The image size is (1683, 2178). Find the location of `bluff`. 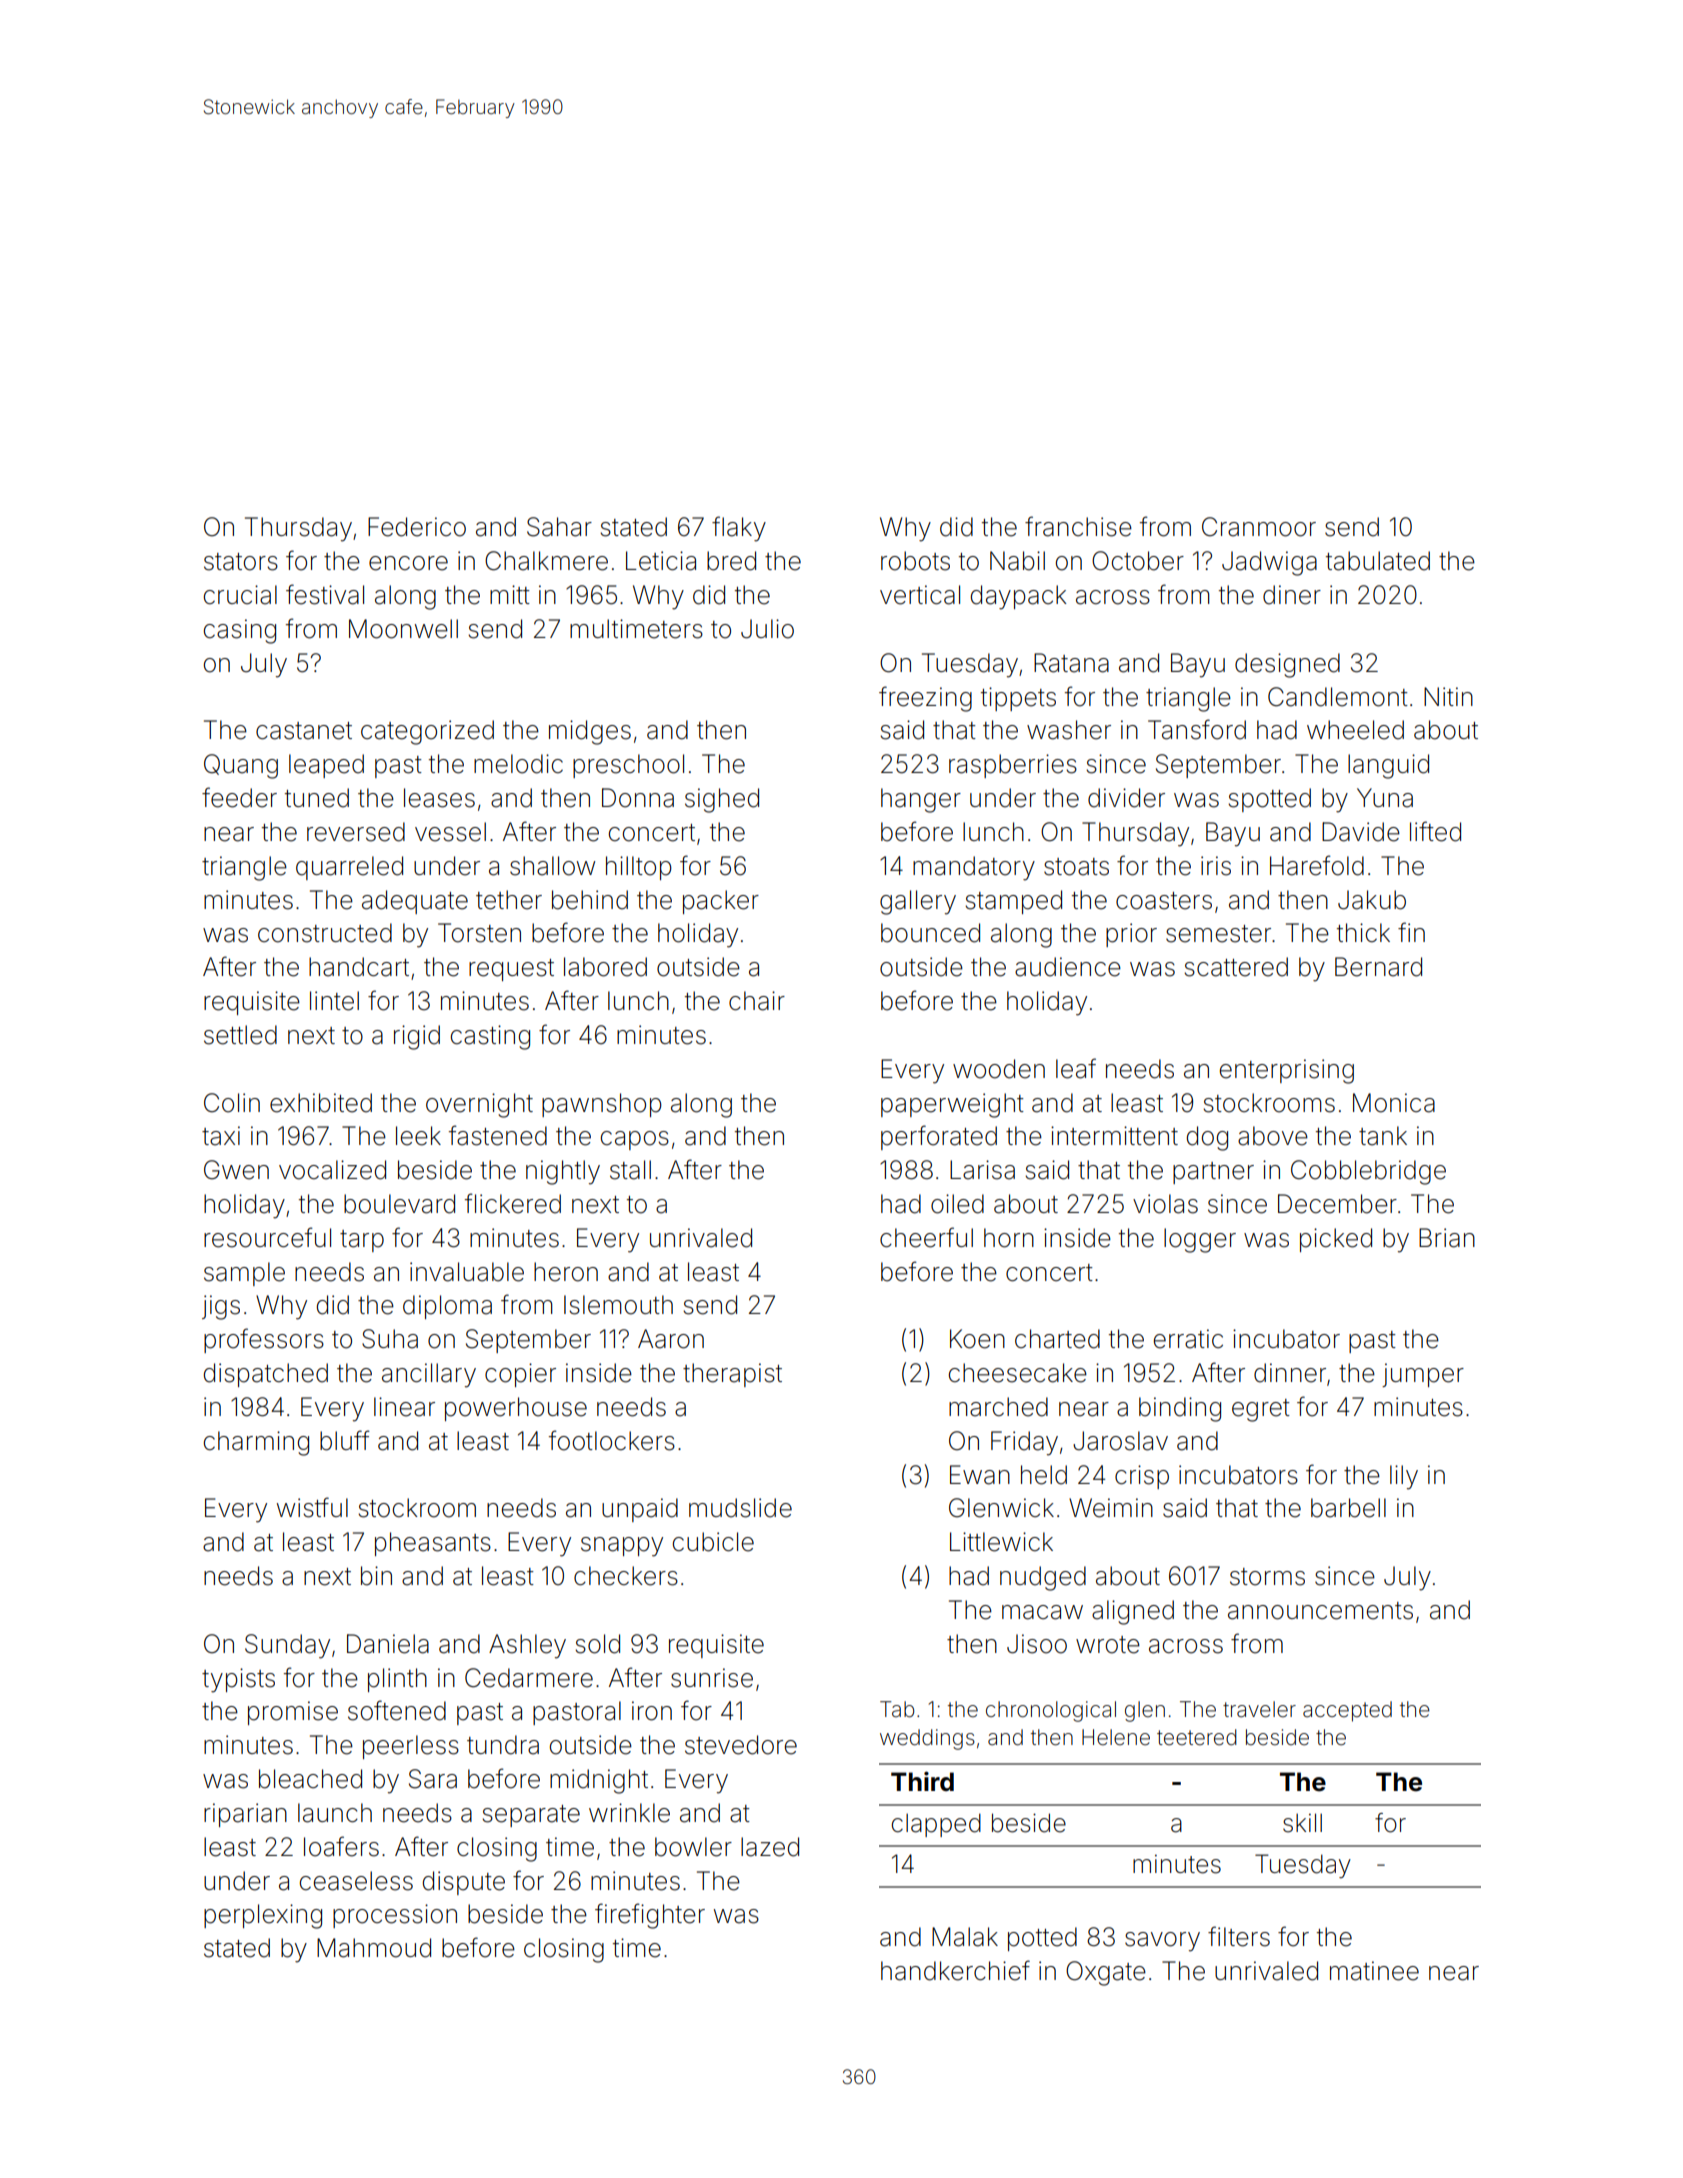

bluff is located at coordinates (345, 1440).
